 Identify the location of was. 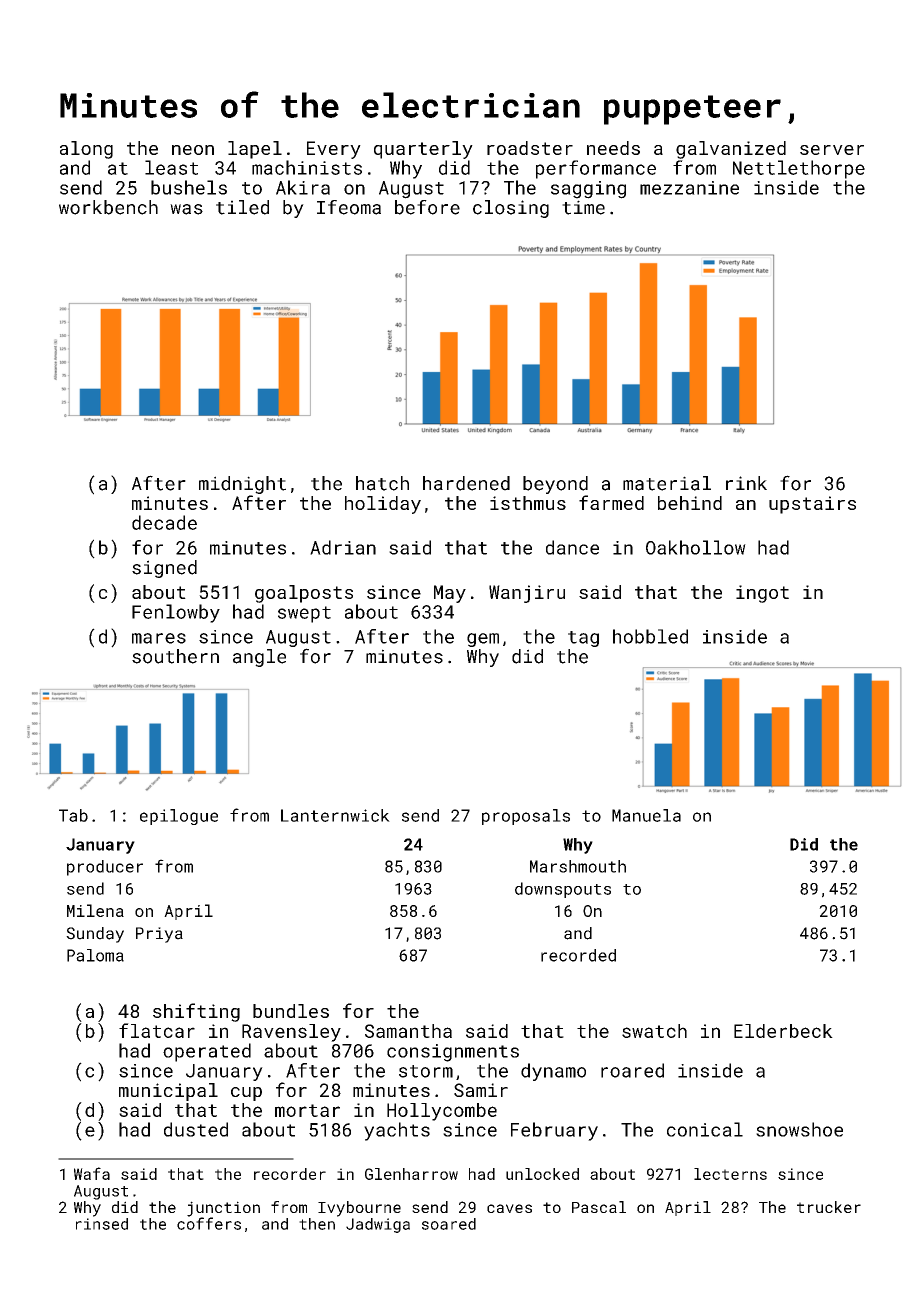
(186, 209).
